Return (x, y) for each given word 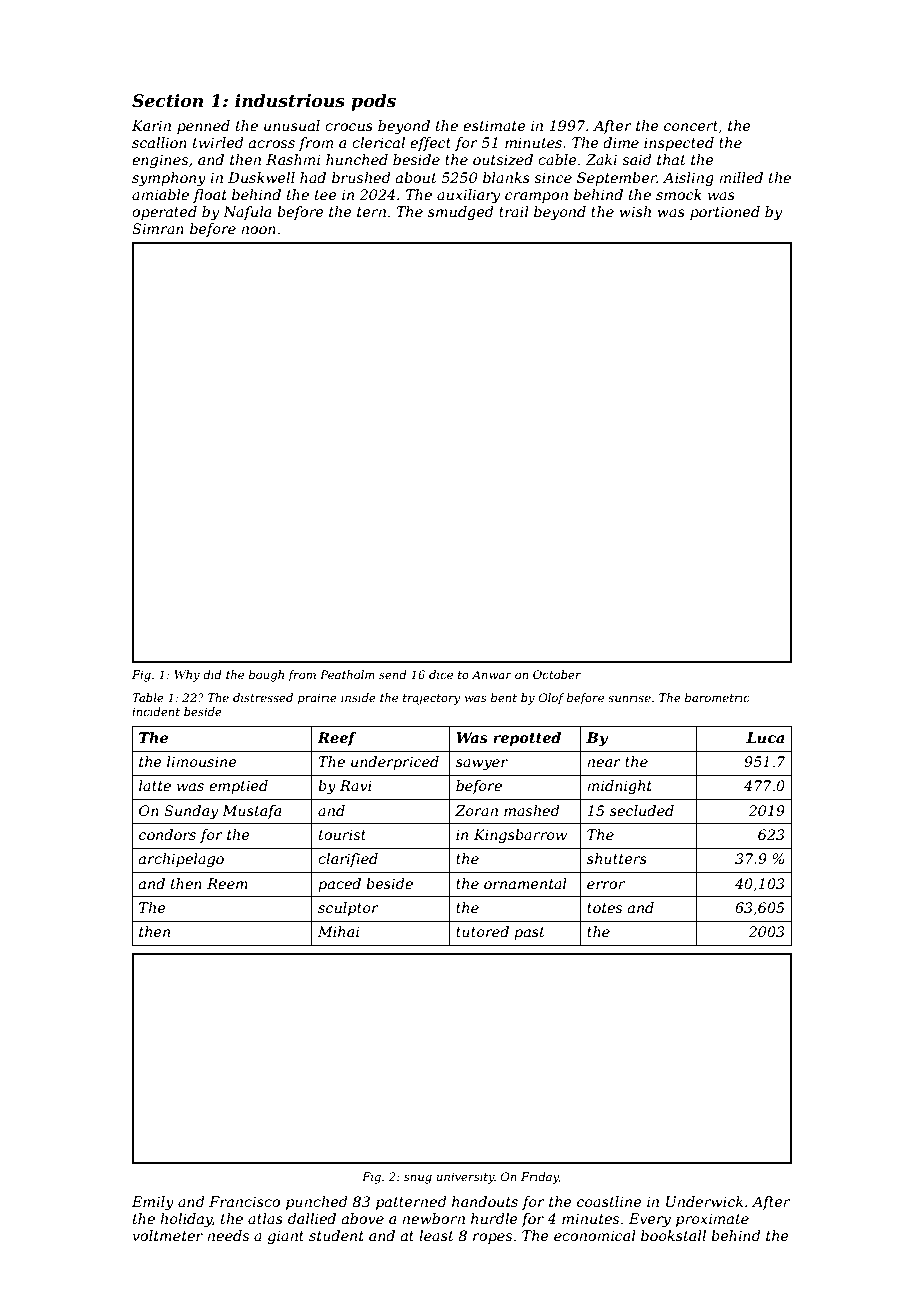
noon (258, 230)
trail (514, 211)
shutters (617, 858)
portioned (725, 213)
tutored (482, 931)
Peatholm (347, 674)
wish (635, 211)
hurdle (494, 1218)
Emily (153, 1203)
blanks (506, 177)
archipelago (181, 860)
